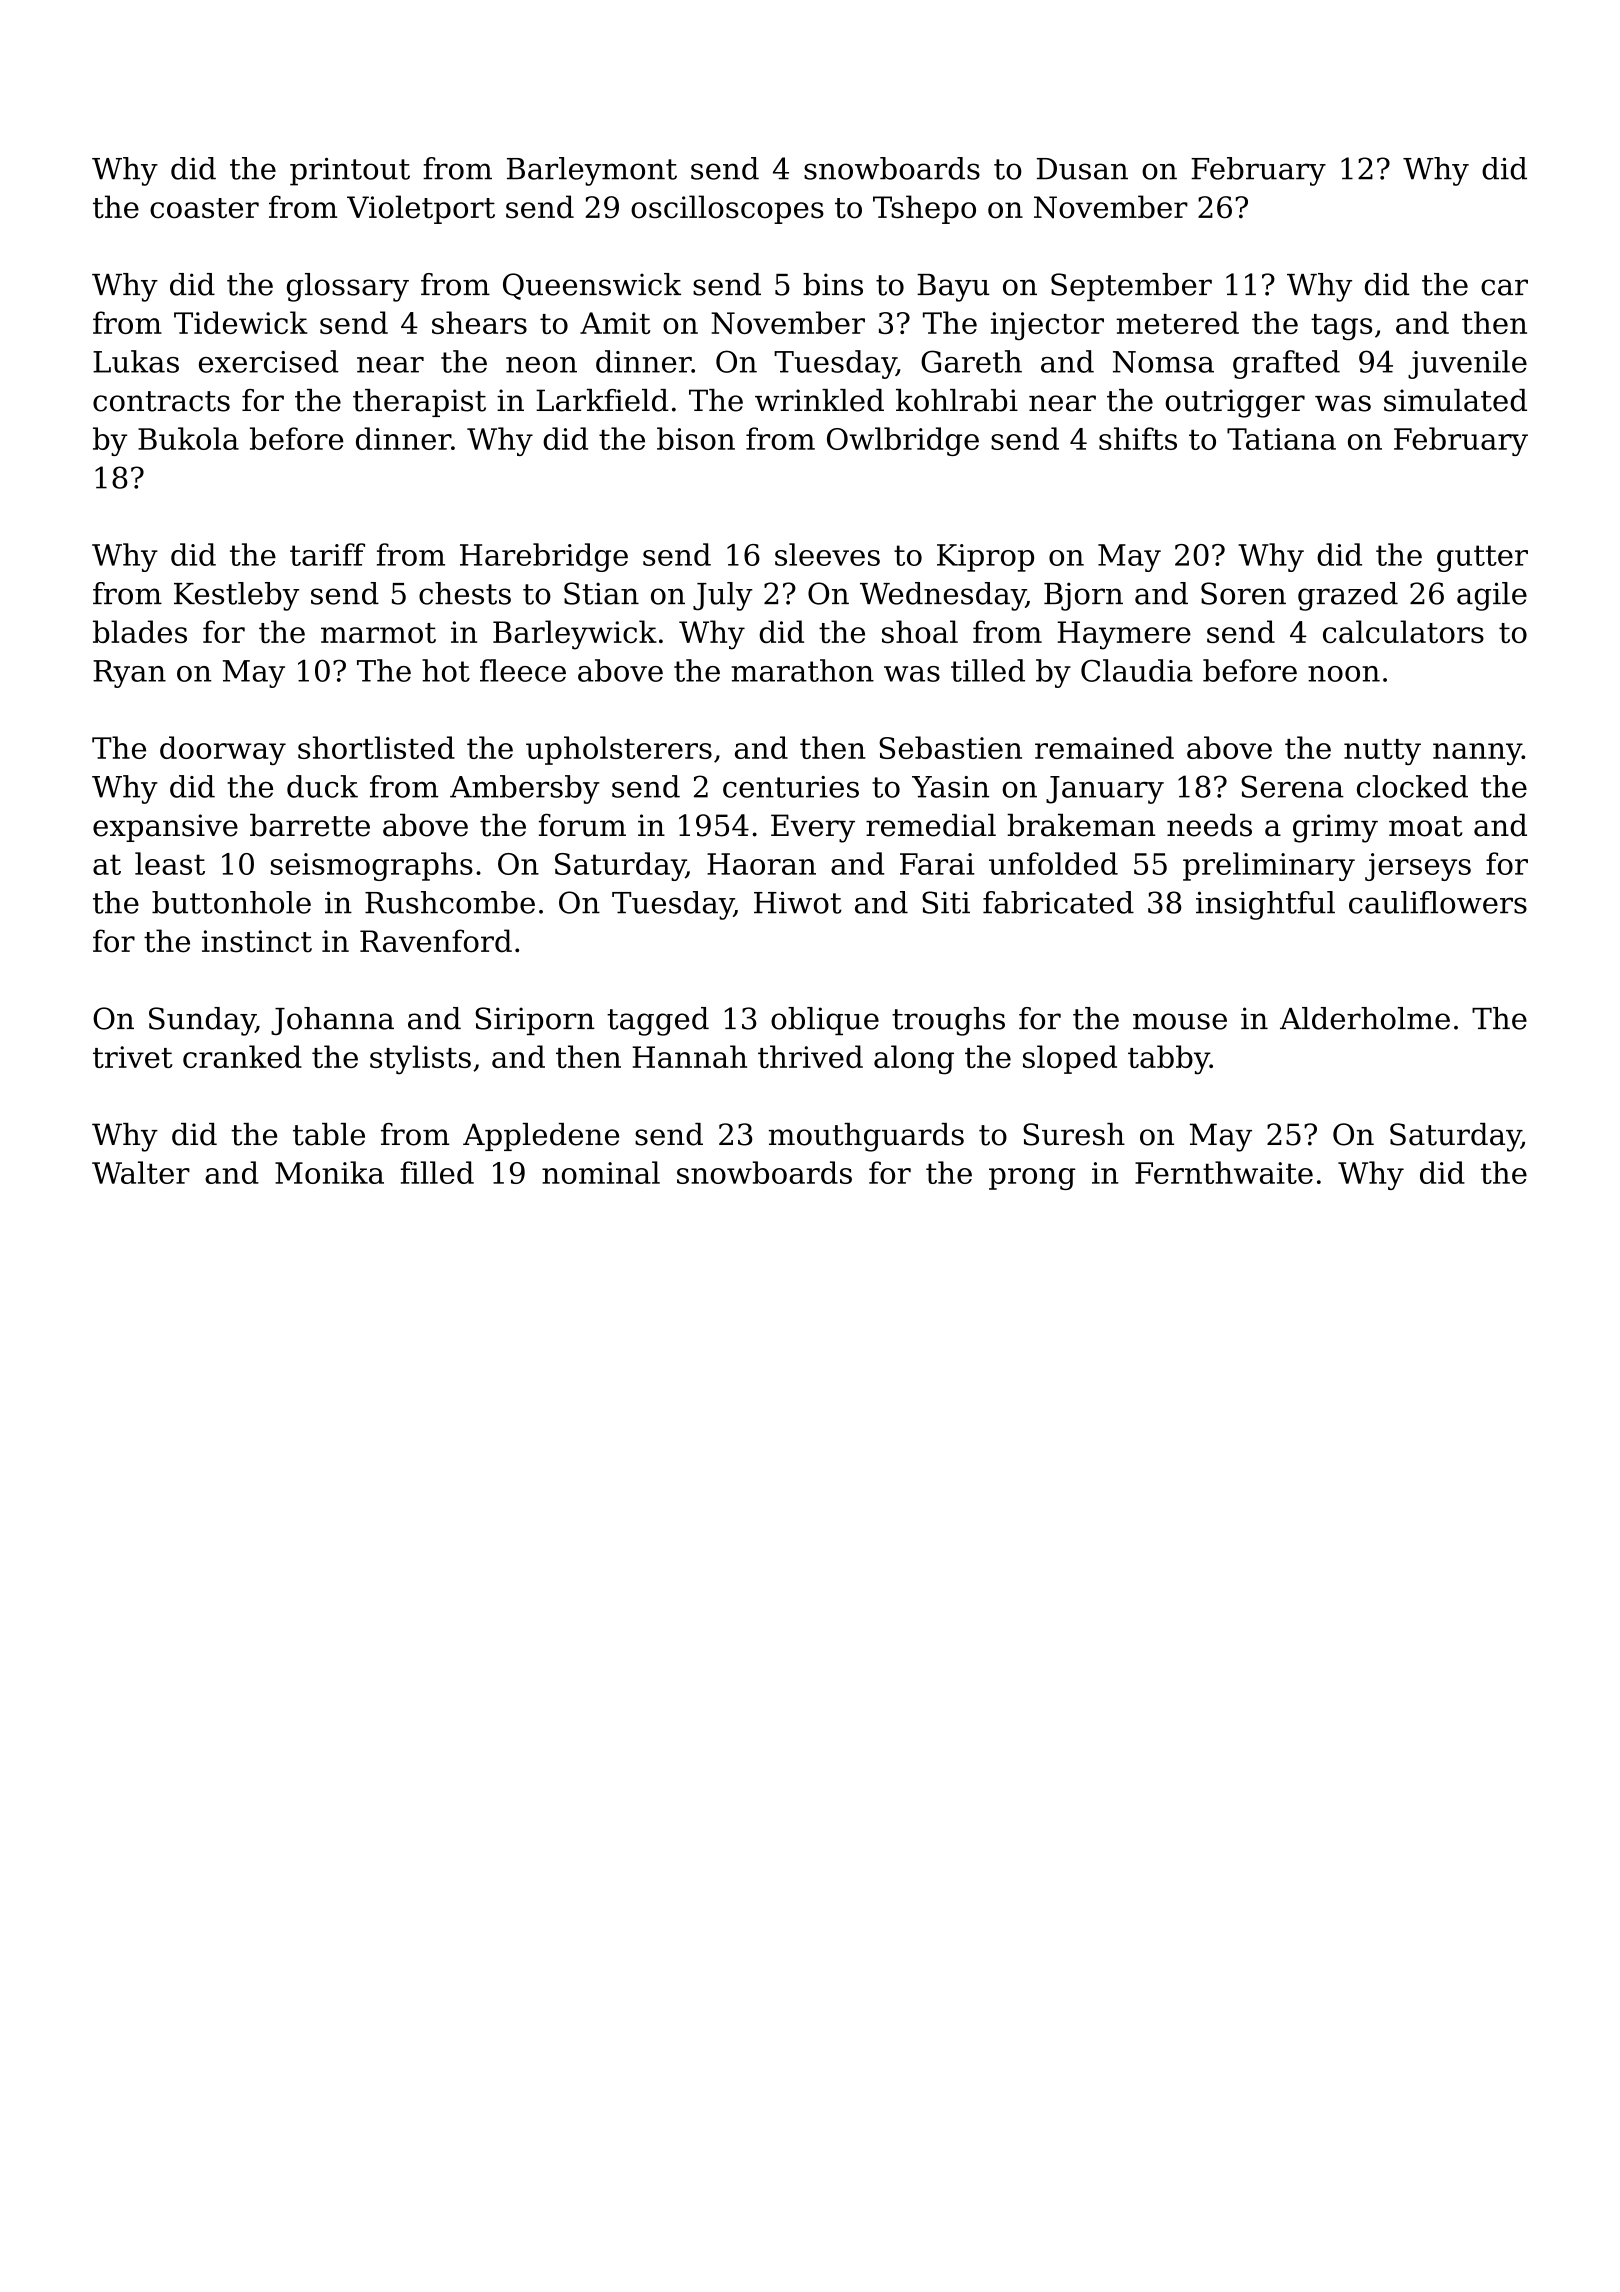 This document has height=2292, width=1620. I want to click on Siriporn, so click(535, 1021).
